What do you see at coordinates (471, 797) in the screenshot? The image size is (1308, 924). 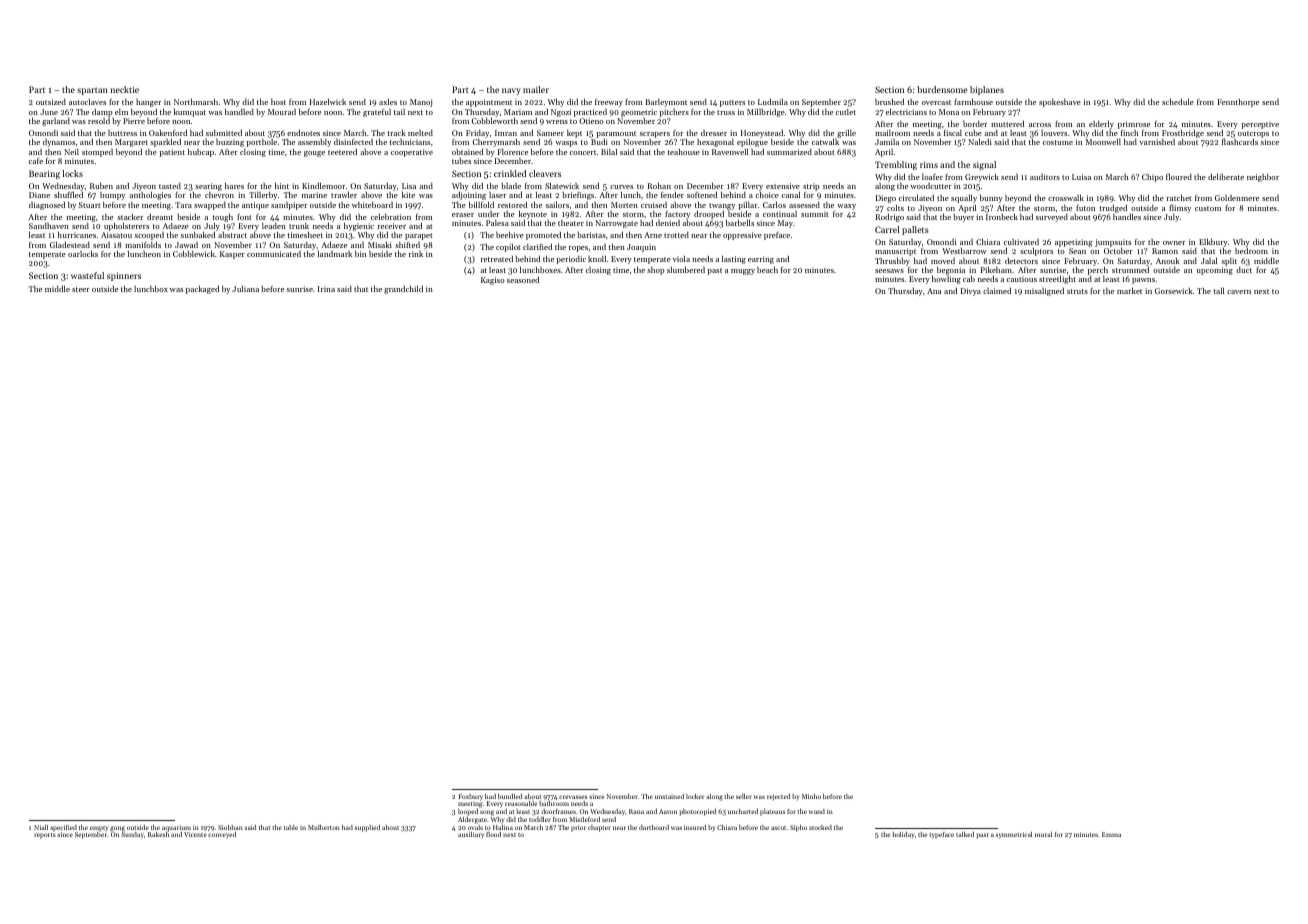 I see `Foxbury` at bounding box center [471, 797].
